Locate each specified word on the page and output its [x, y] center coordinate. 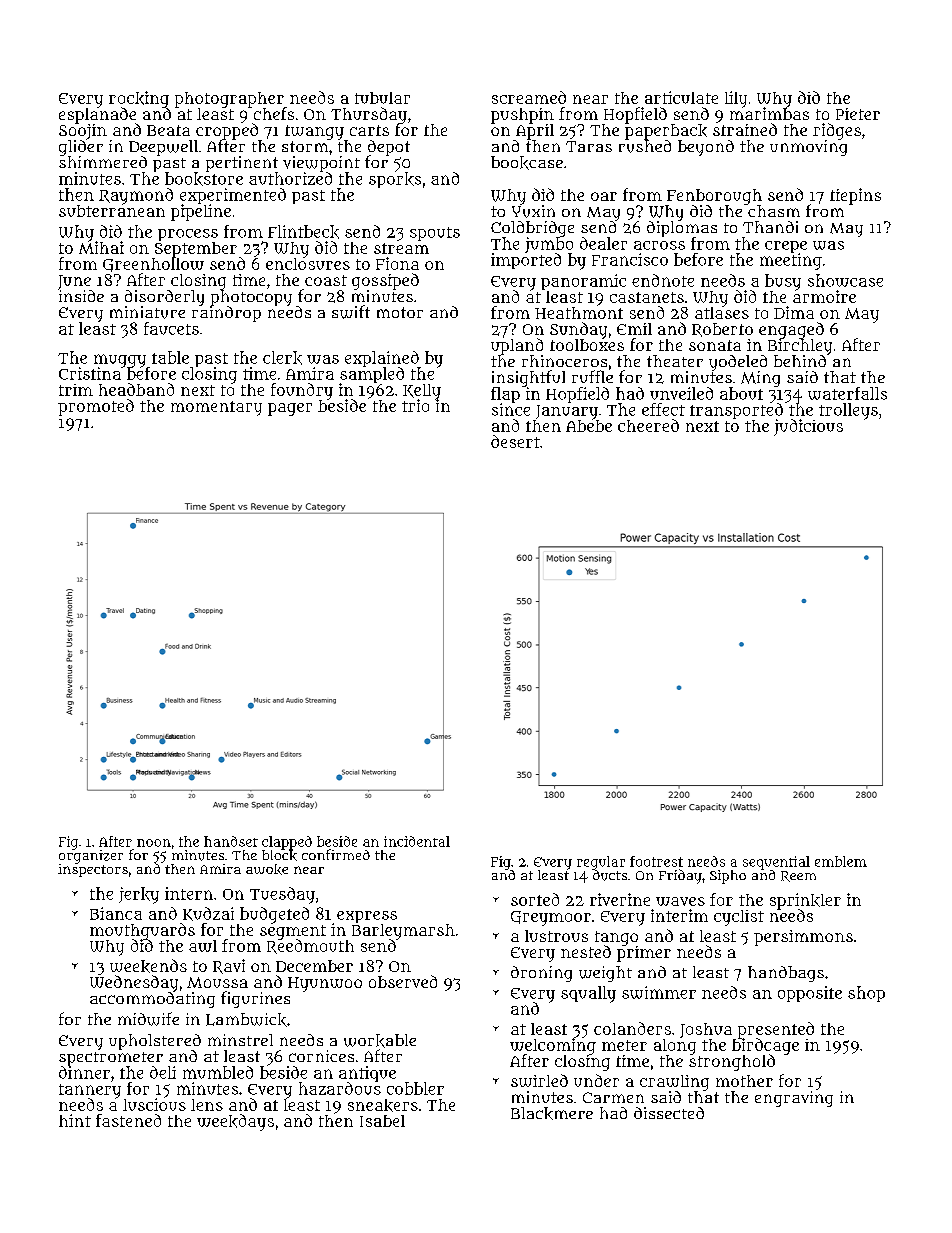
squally [588, 994]
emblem [841, 861]
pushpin [522, 116]
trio [415, 406]
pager [290, 409]
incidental [417, 841]
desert [515, 441]
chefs [272, 113]
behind [800, 361]
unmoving [808, 148]
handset [231, 841]
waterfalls [847, 393]
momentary [216, 408]
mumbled [218, 1072]
